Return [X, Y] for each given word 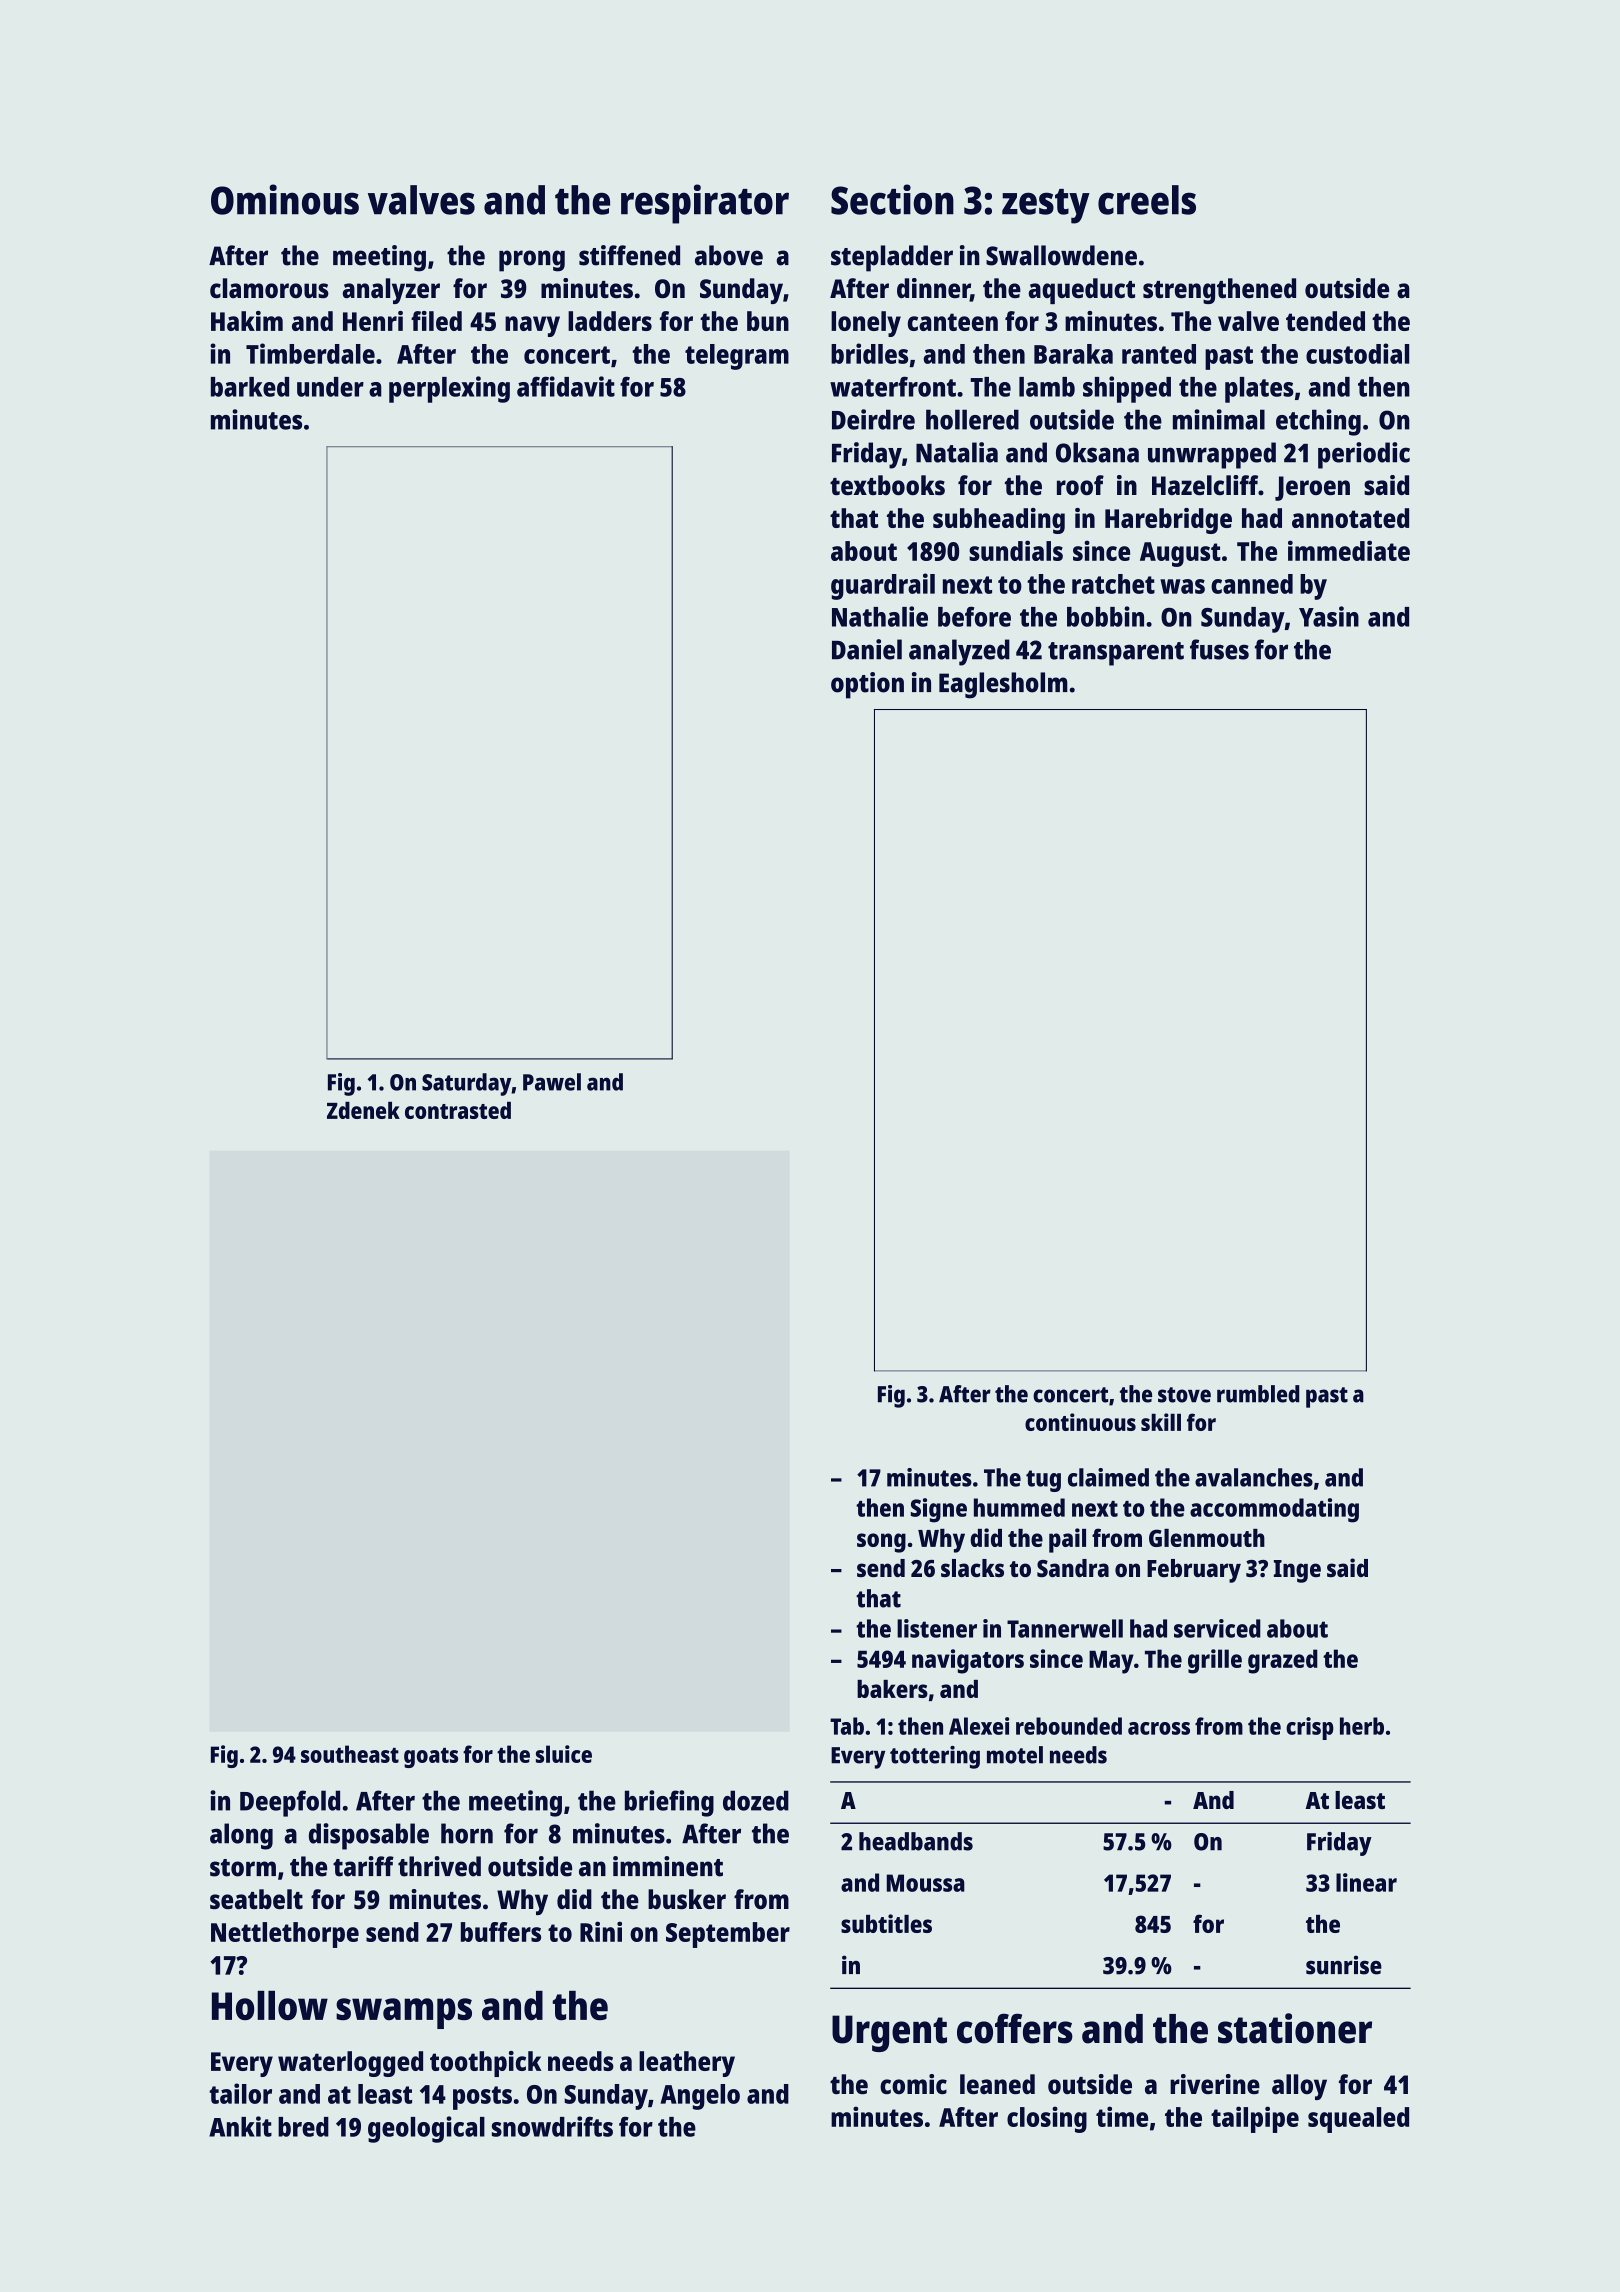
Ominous [285, 199]
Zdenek [363, 1110]
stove [1184, 1395]
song [881, 1543]
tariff [363, 1866]
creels [1147, 200]
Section [892, 199]
